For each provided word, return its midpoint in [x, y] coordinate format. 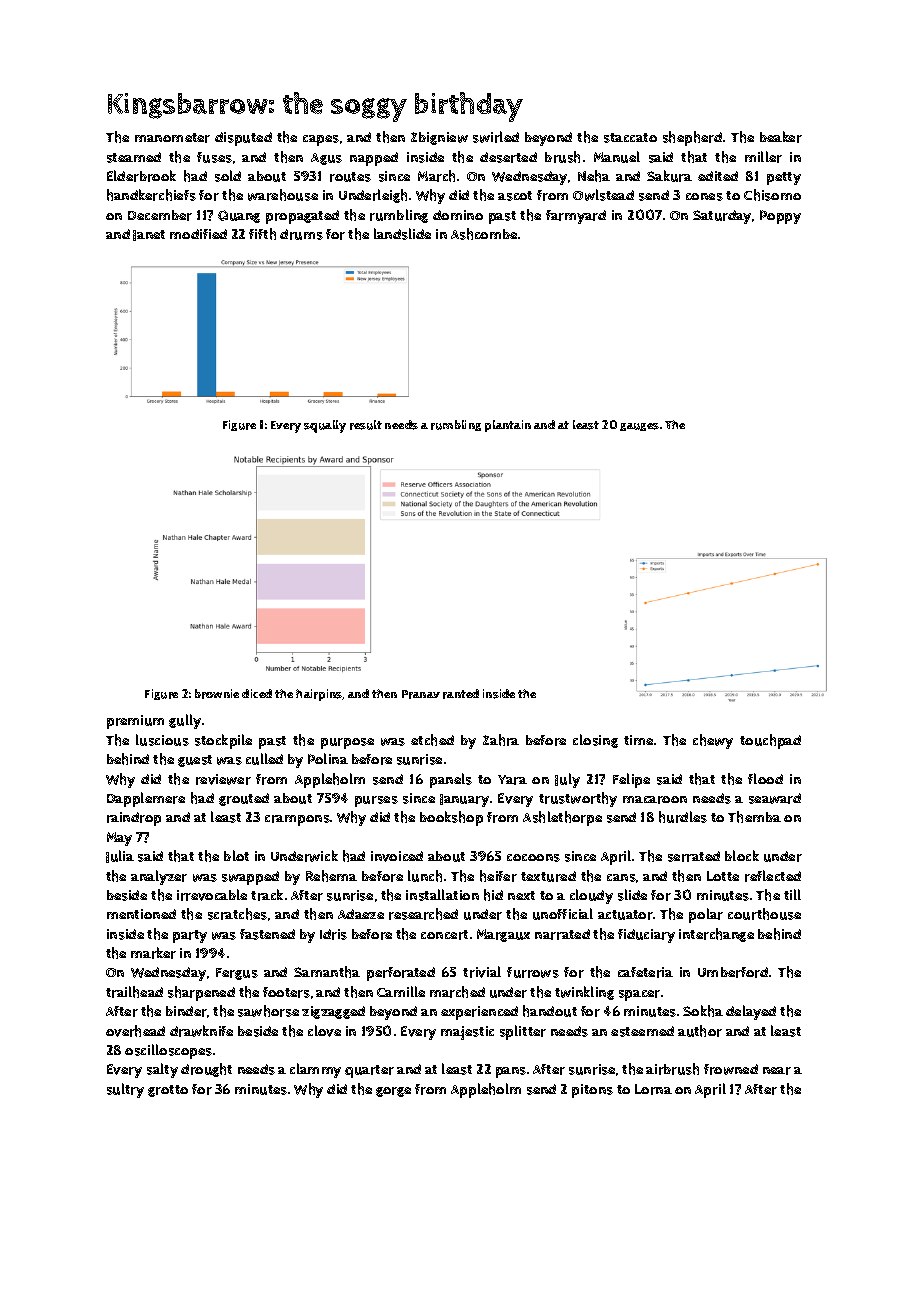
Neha [594, 176]
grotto [168, 1091]
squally [325, 426]
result [366, 425]
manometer [172, 138]
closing [595, 741]
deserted [508, 157]
